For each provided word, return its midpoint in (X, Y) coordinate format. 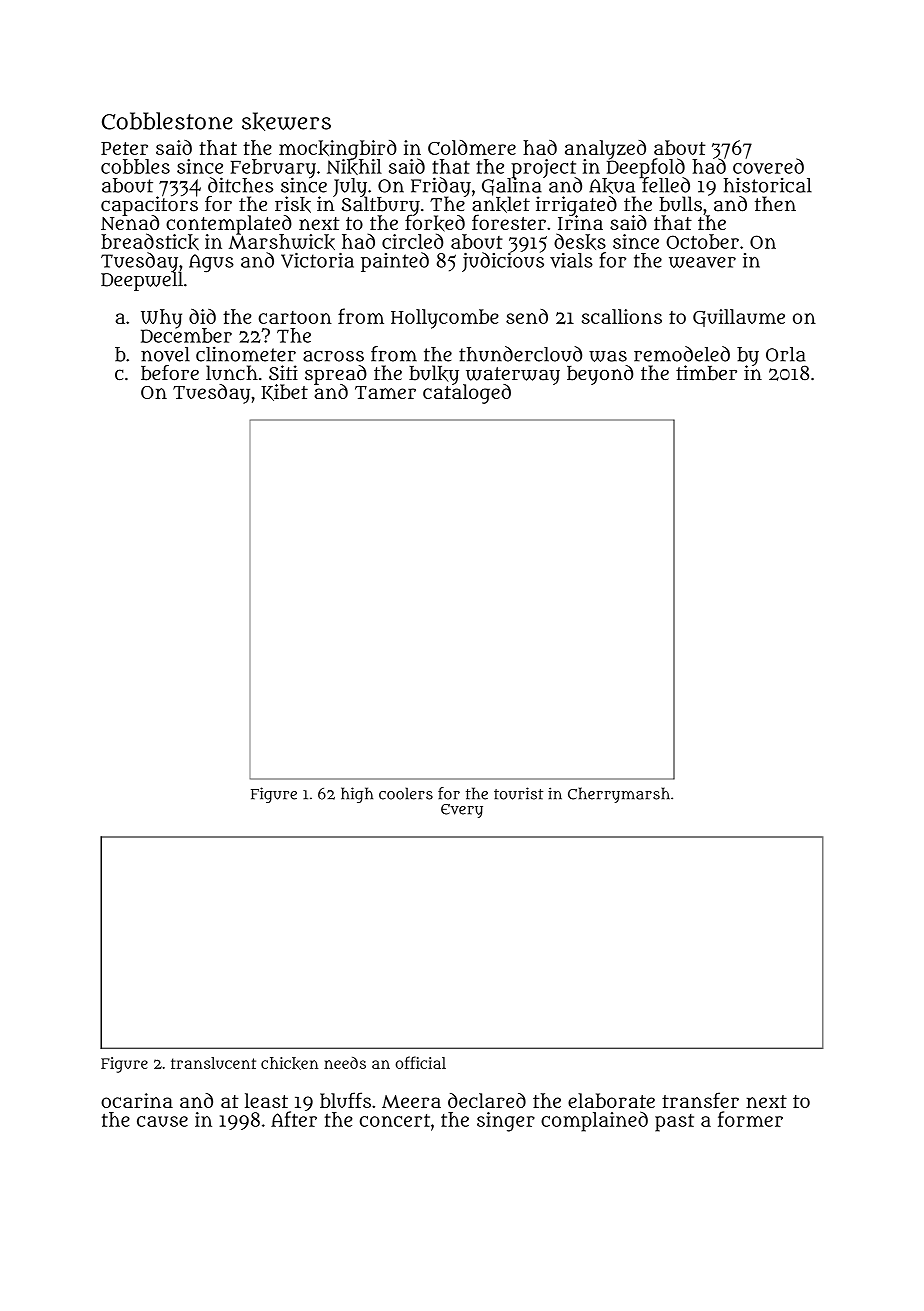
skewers (286, 121)
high (357, 795)
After (294, 1119)
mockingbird (338, 149)
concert (395, 1120)
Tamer (385, 392)
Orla (786, 354)
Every (462, 811)
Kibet (284, 392)
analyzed (605, 149)
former (750, 1119)
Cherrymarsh (619, 795)
